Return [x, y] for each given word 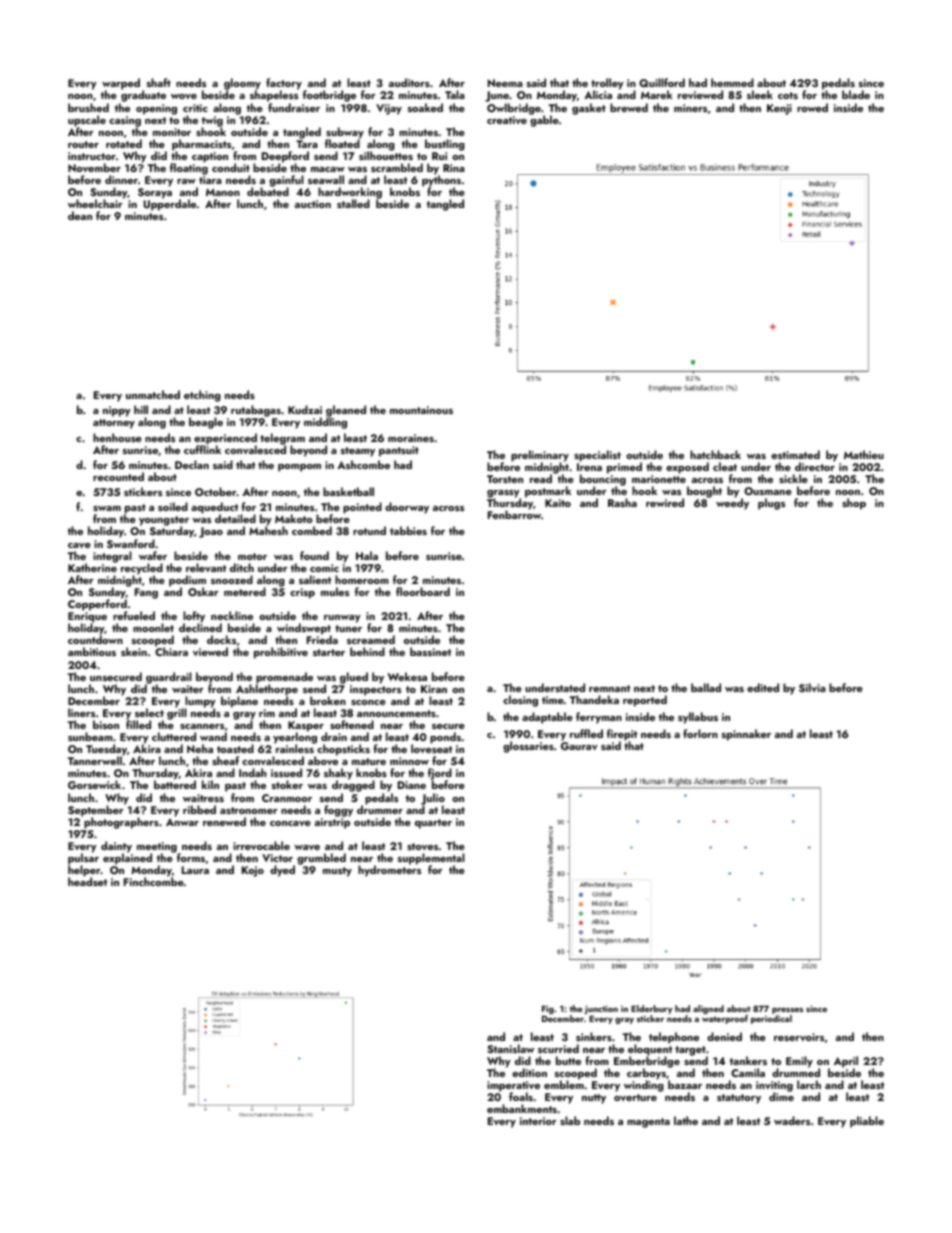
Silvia [812, 687]
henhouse [117, 437]
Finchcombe [154, 882]
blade [856, 94]
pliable [867, 1122]
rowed [812, 107]
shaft [159, 82]
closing [520, 701]
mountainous [421, 410]
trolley [607, 84]
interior [538, 1121]
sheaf [225, 760]
